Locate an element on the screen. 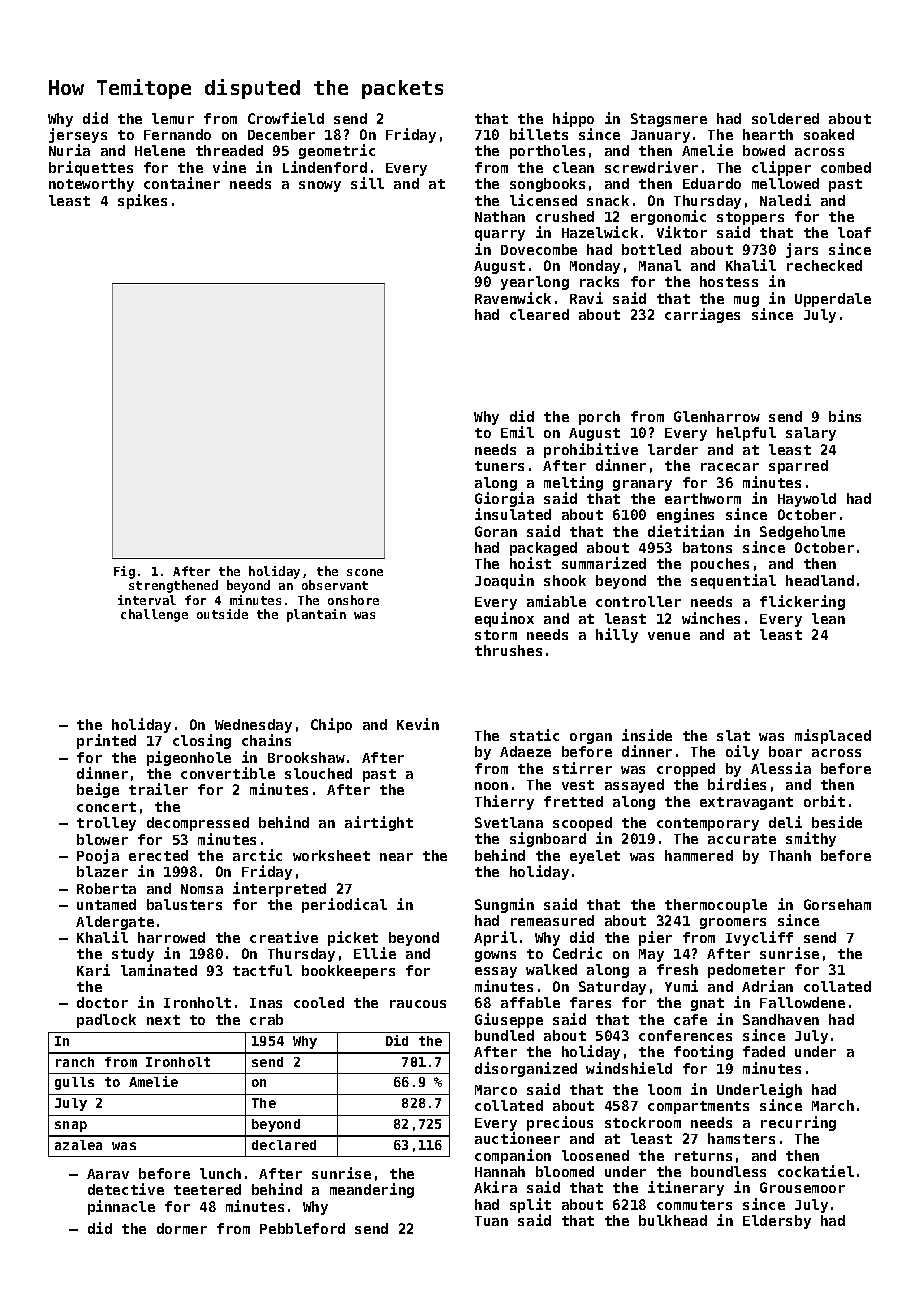  Haywold is located at coordinates (807, 500).
